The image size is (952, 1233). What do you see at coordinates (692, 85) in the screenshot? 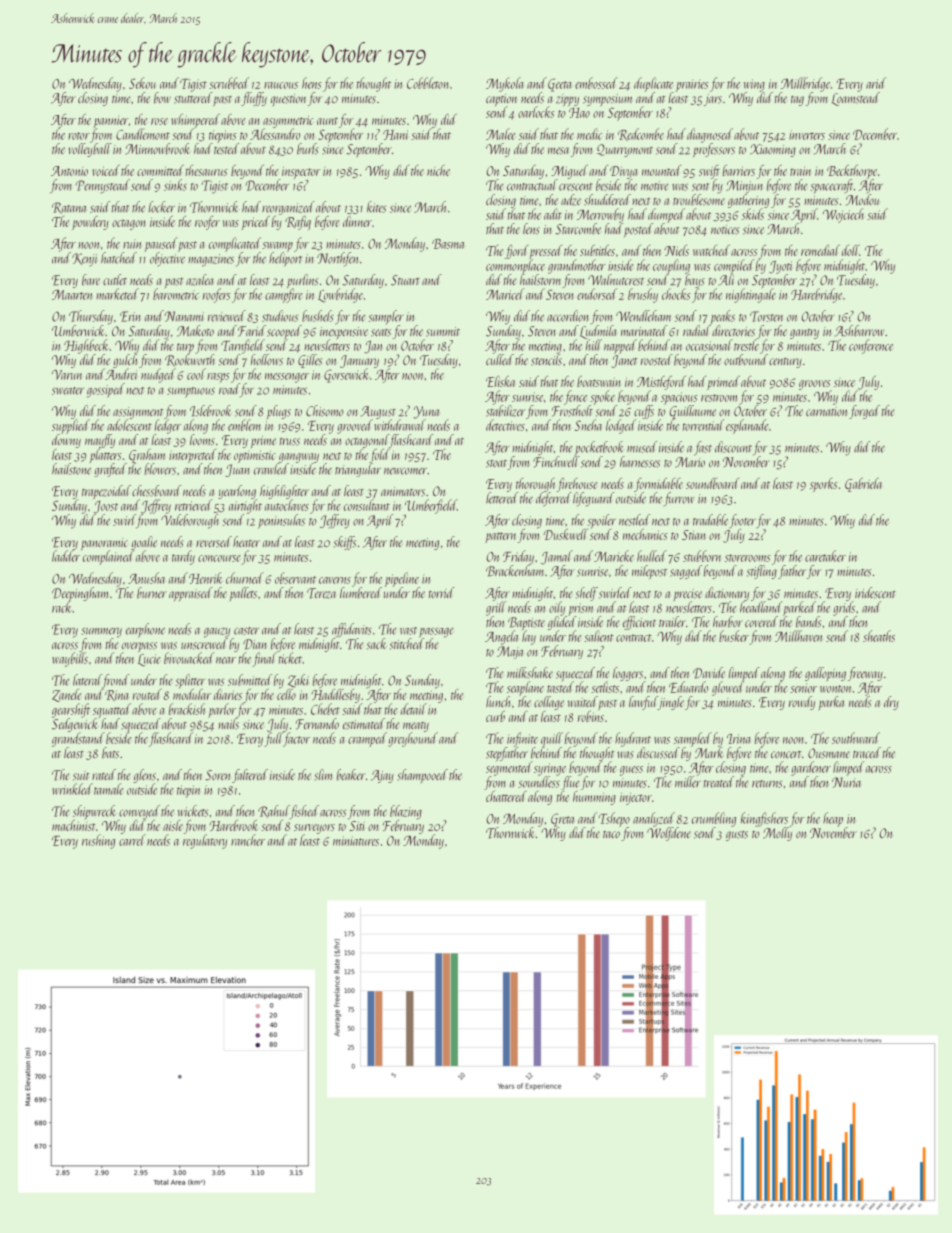
I see `prairies` at bounding box center [692, 85].
